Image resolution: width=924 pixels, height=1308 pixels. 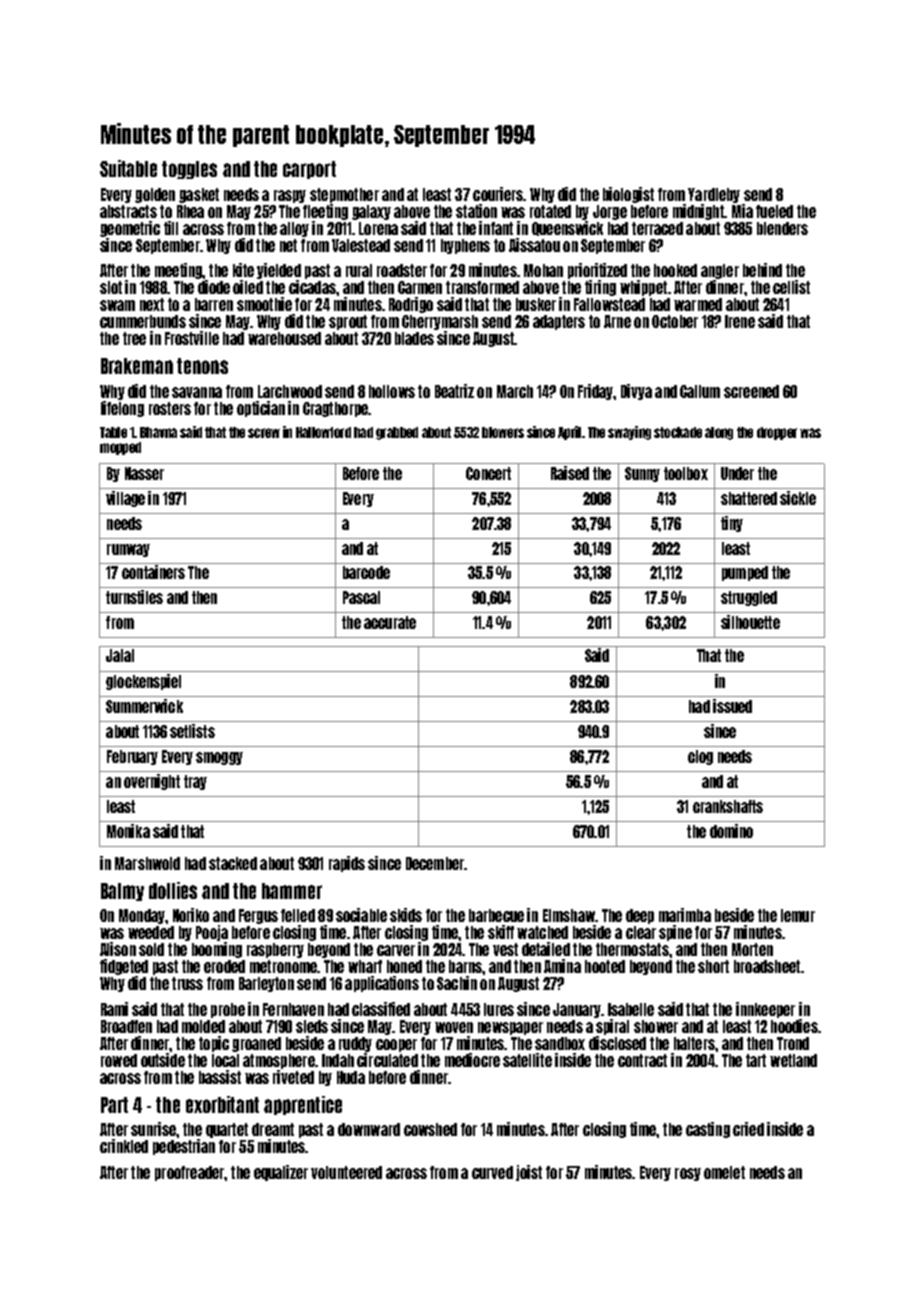 What do you see at coordinates (114, 1009) in the screenshot?
I see `Rami` at bounding box center [114, 1009].
